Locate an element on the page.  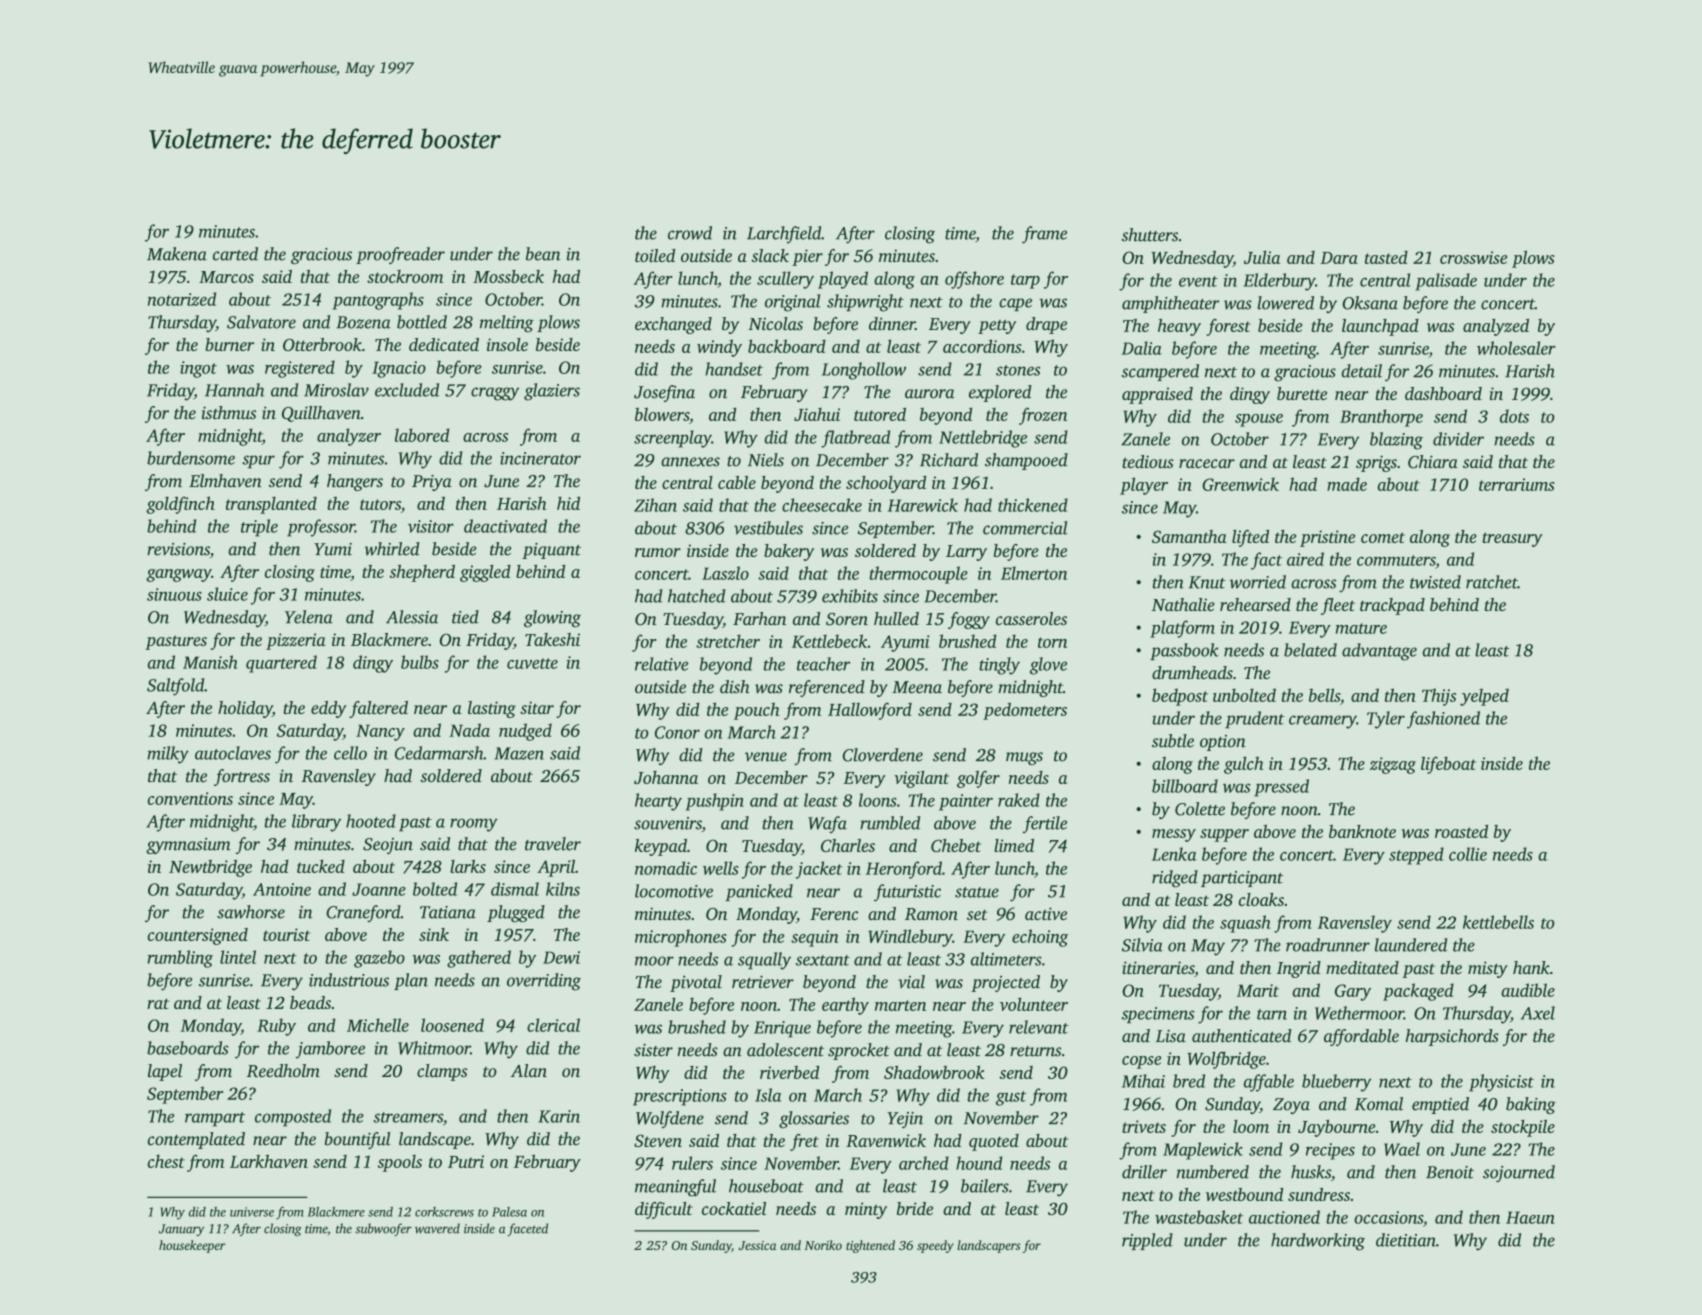
carted is located at coordinates (235, 254).
